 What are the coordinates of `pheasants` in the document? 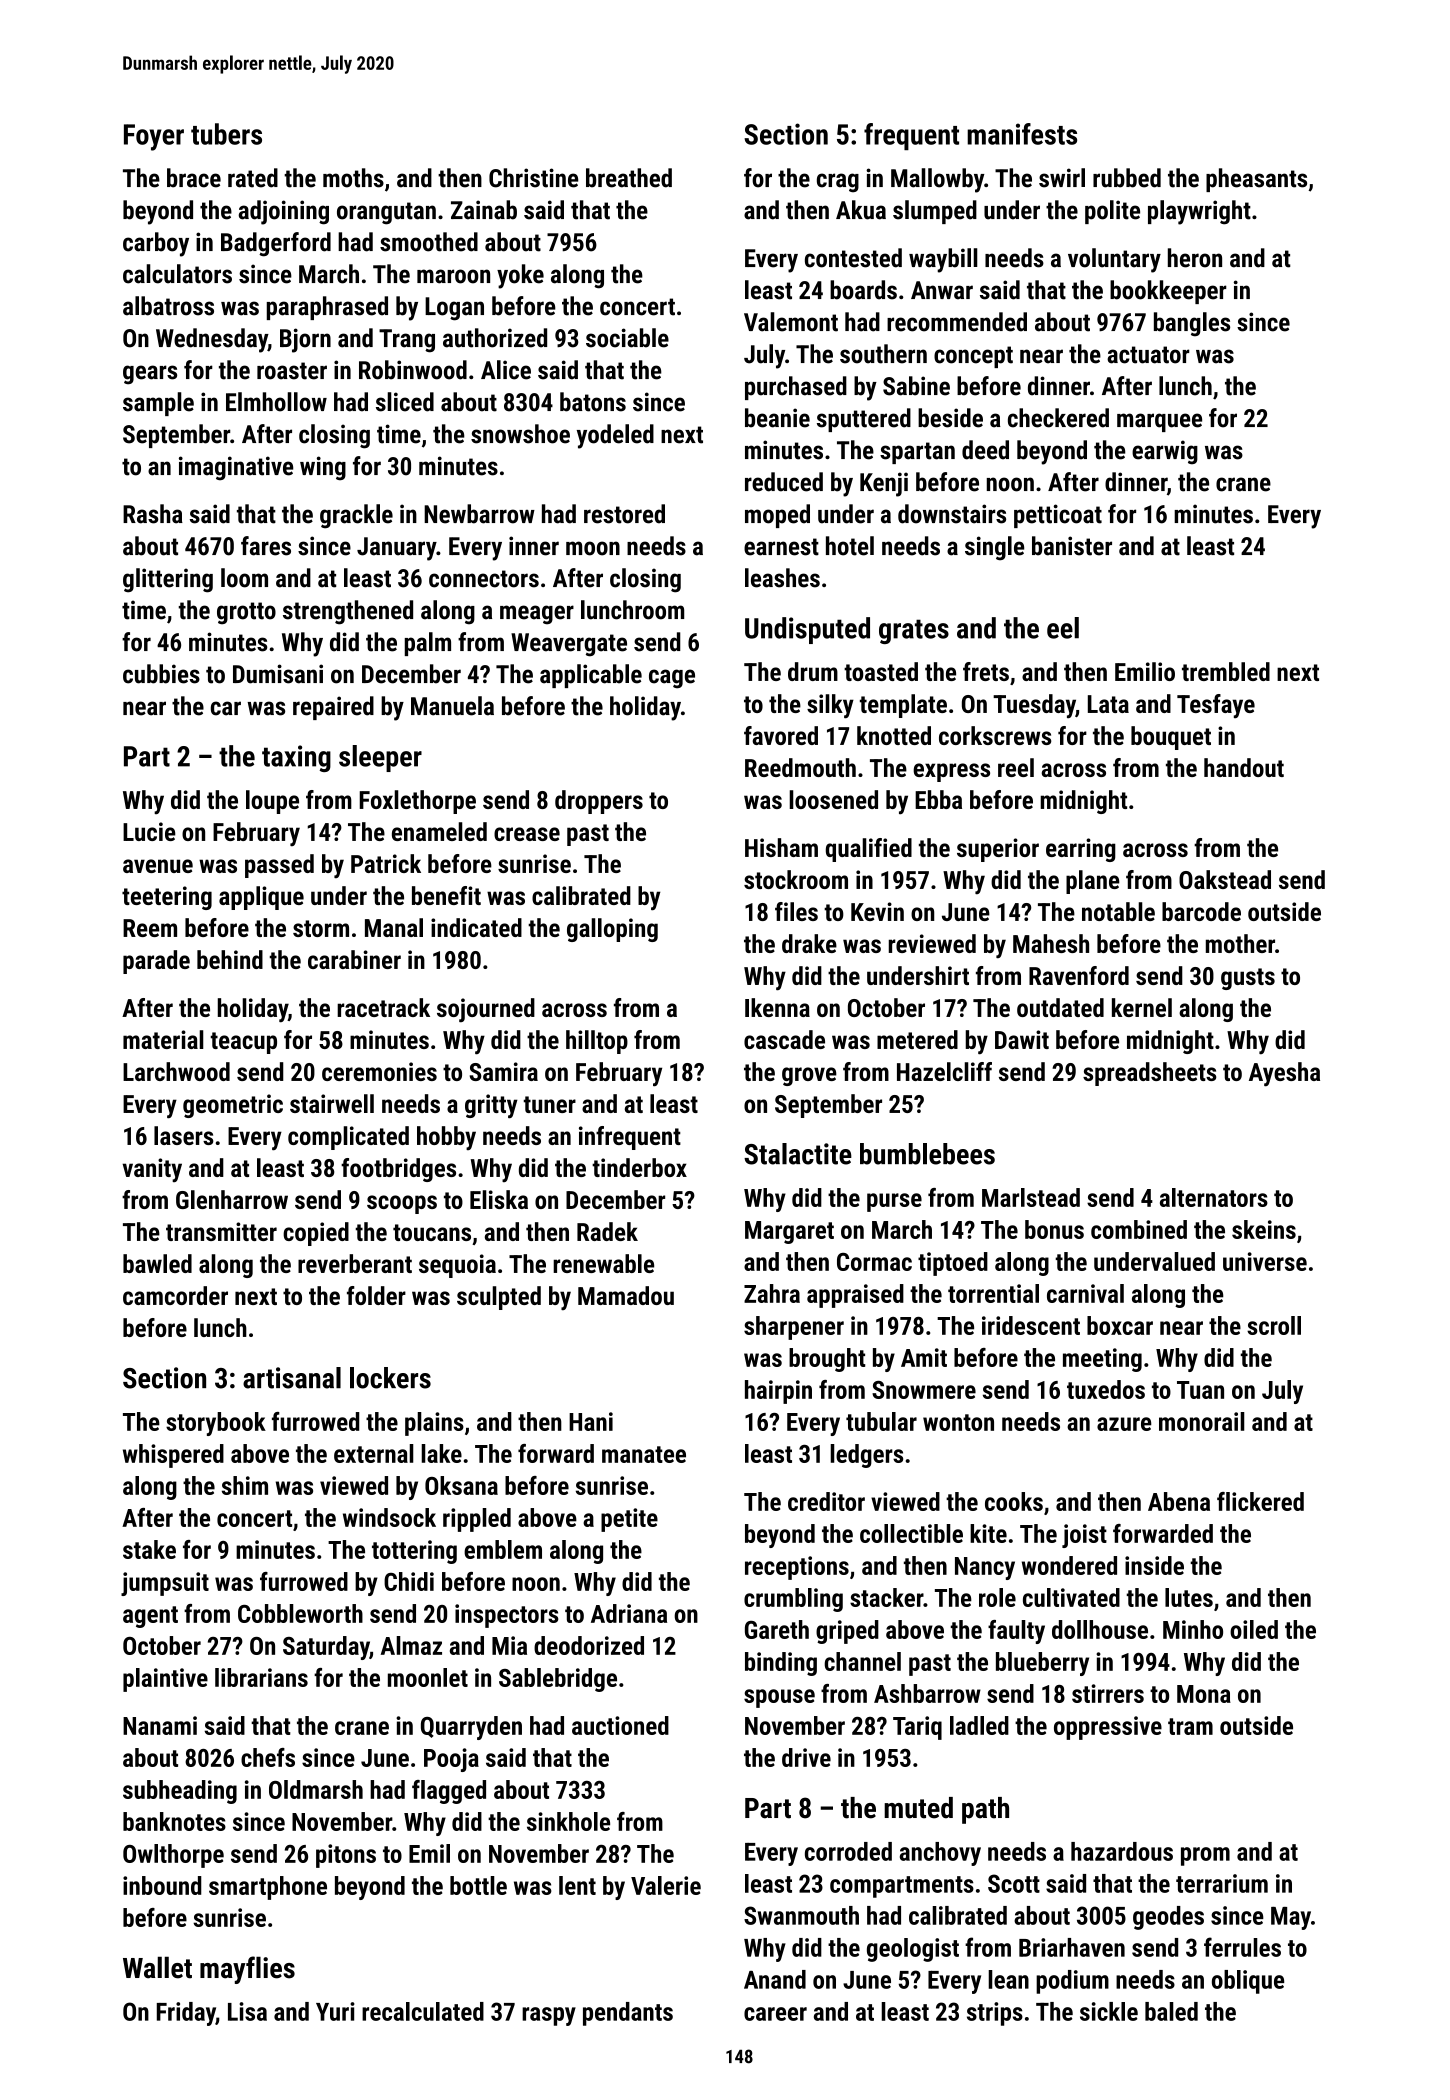 It's located at (1256, 180).
